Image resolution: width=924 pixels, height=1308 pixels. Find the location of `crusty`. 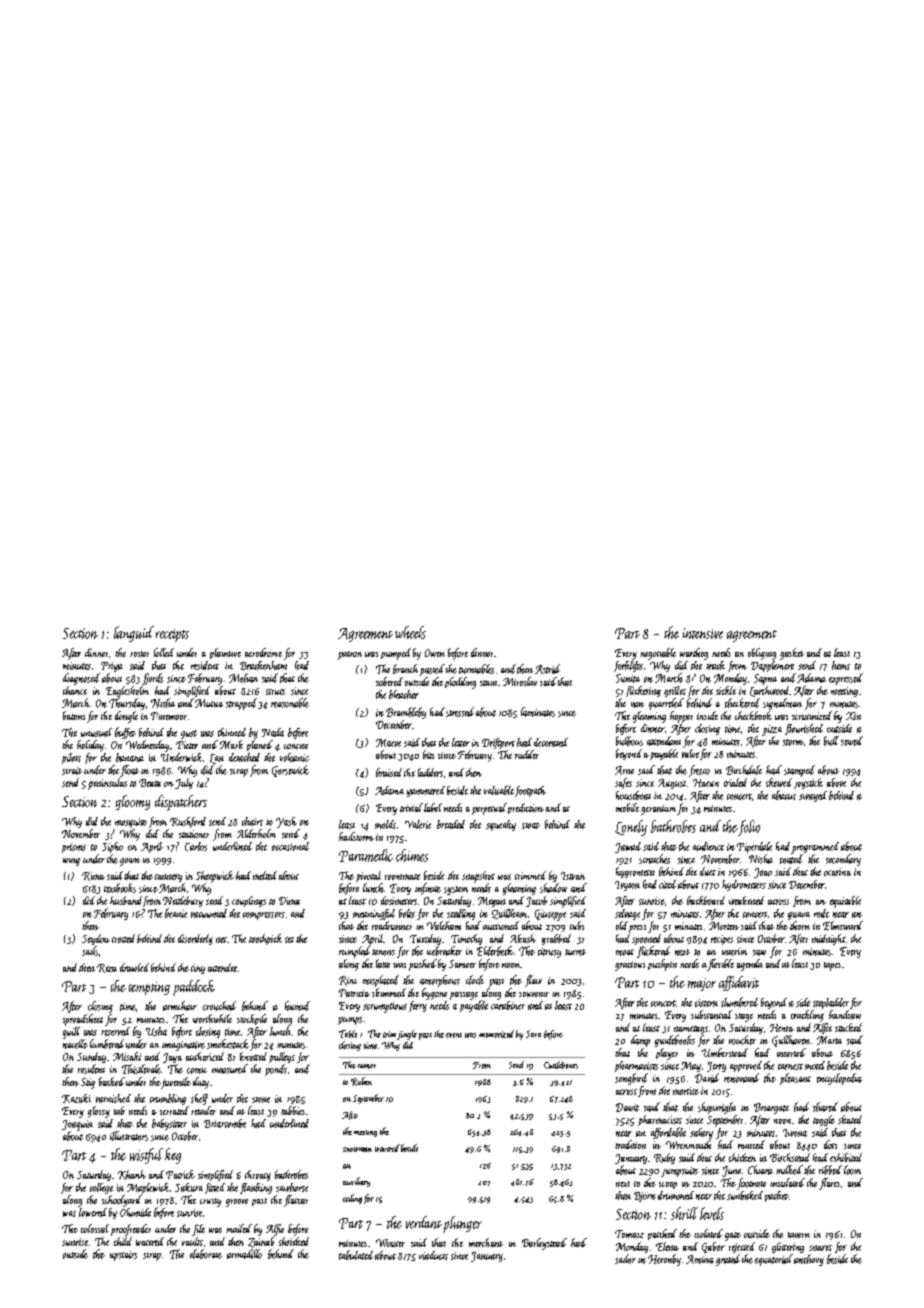

crusty is located at coordinates (210, 1202).
